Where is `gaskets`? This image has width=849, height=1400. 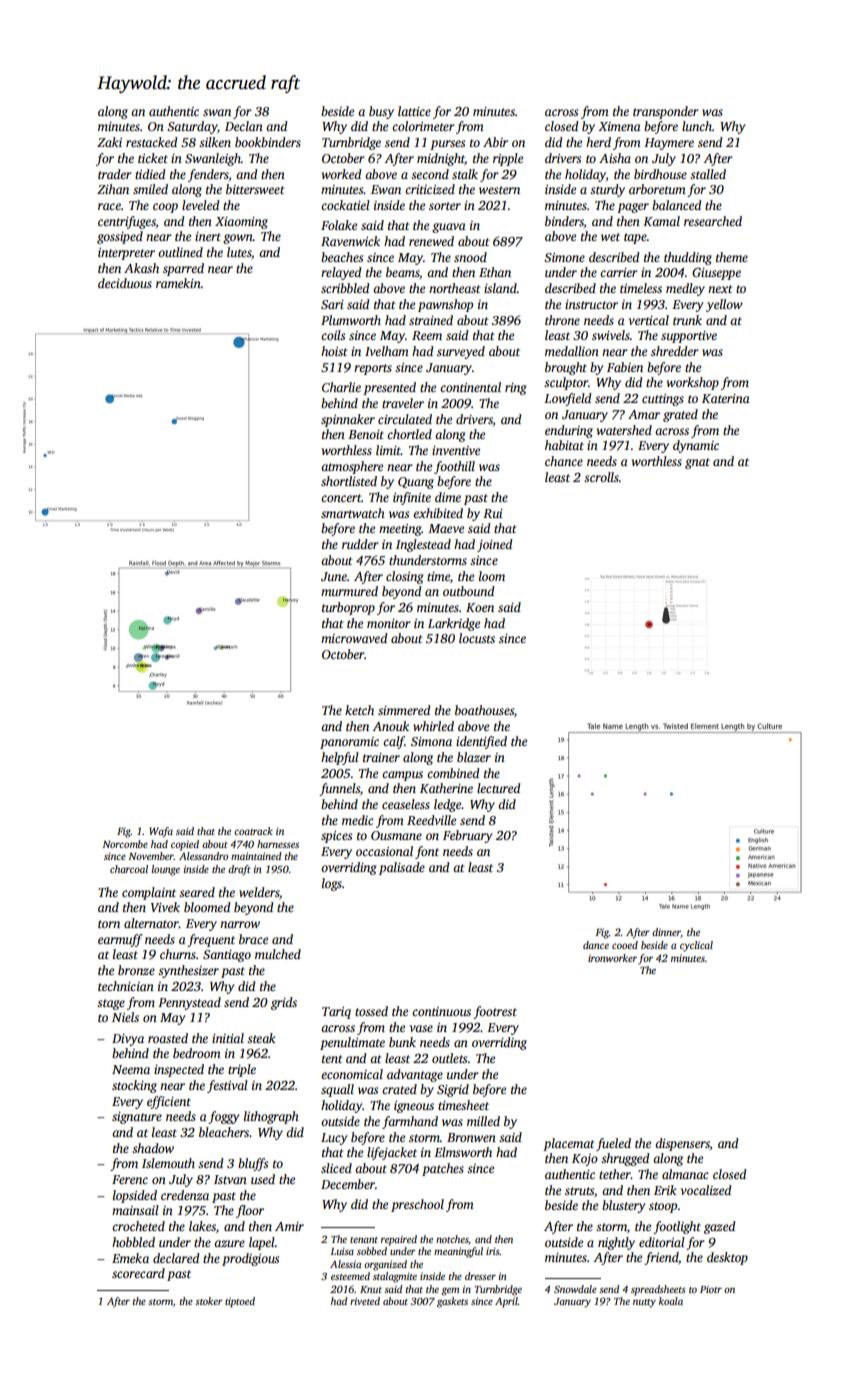 gaskets is located at coordinates (452, 1302).
